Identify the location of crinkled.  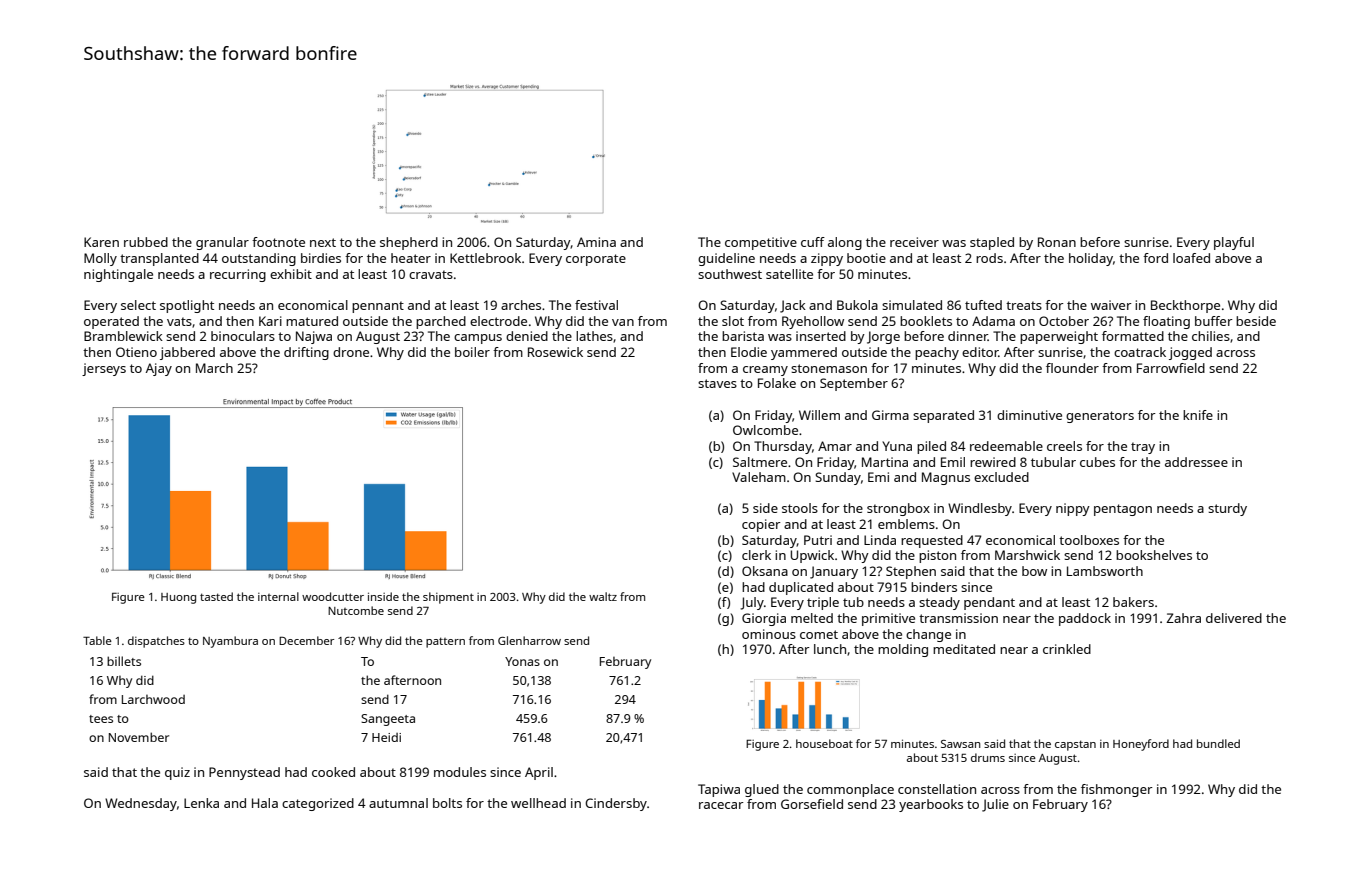
(1067, 649).
